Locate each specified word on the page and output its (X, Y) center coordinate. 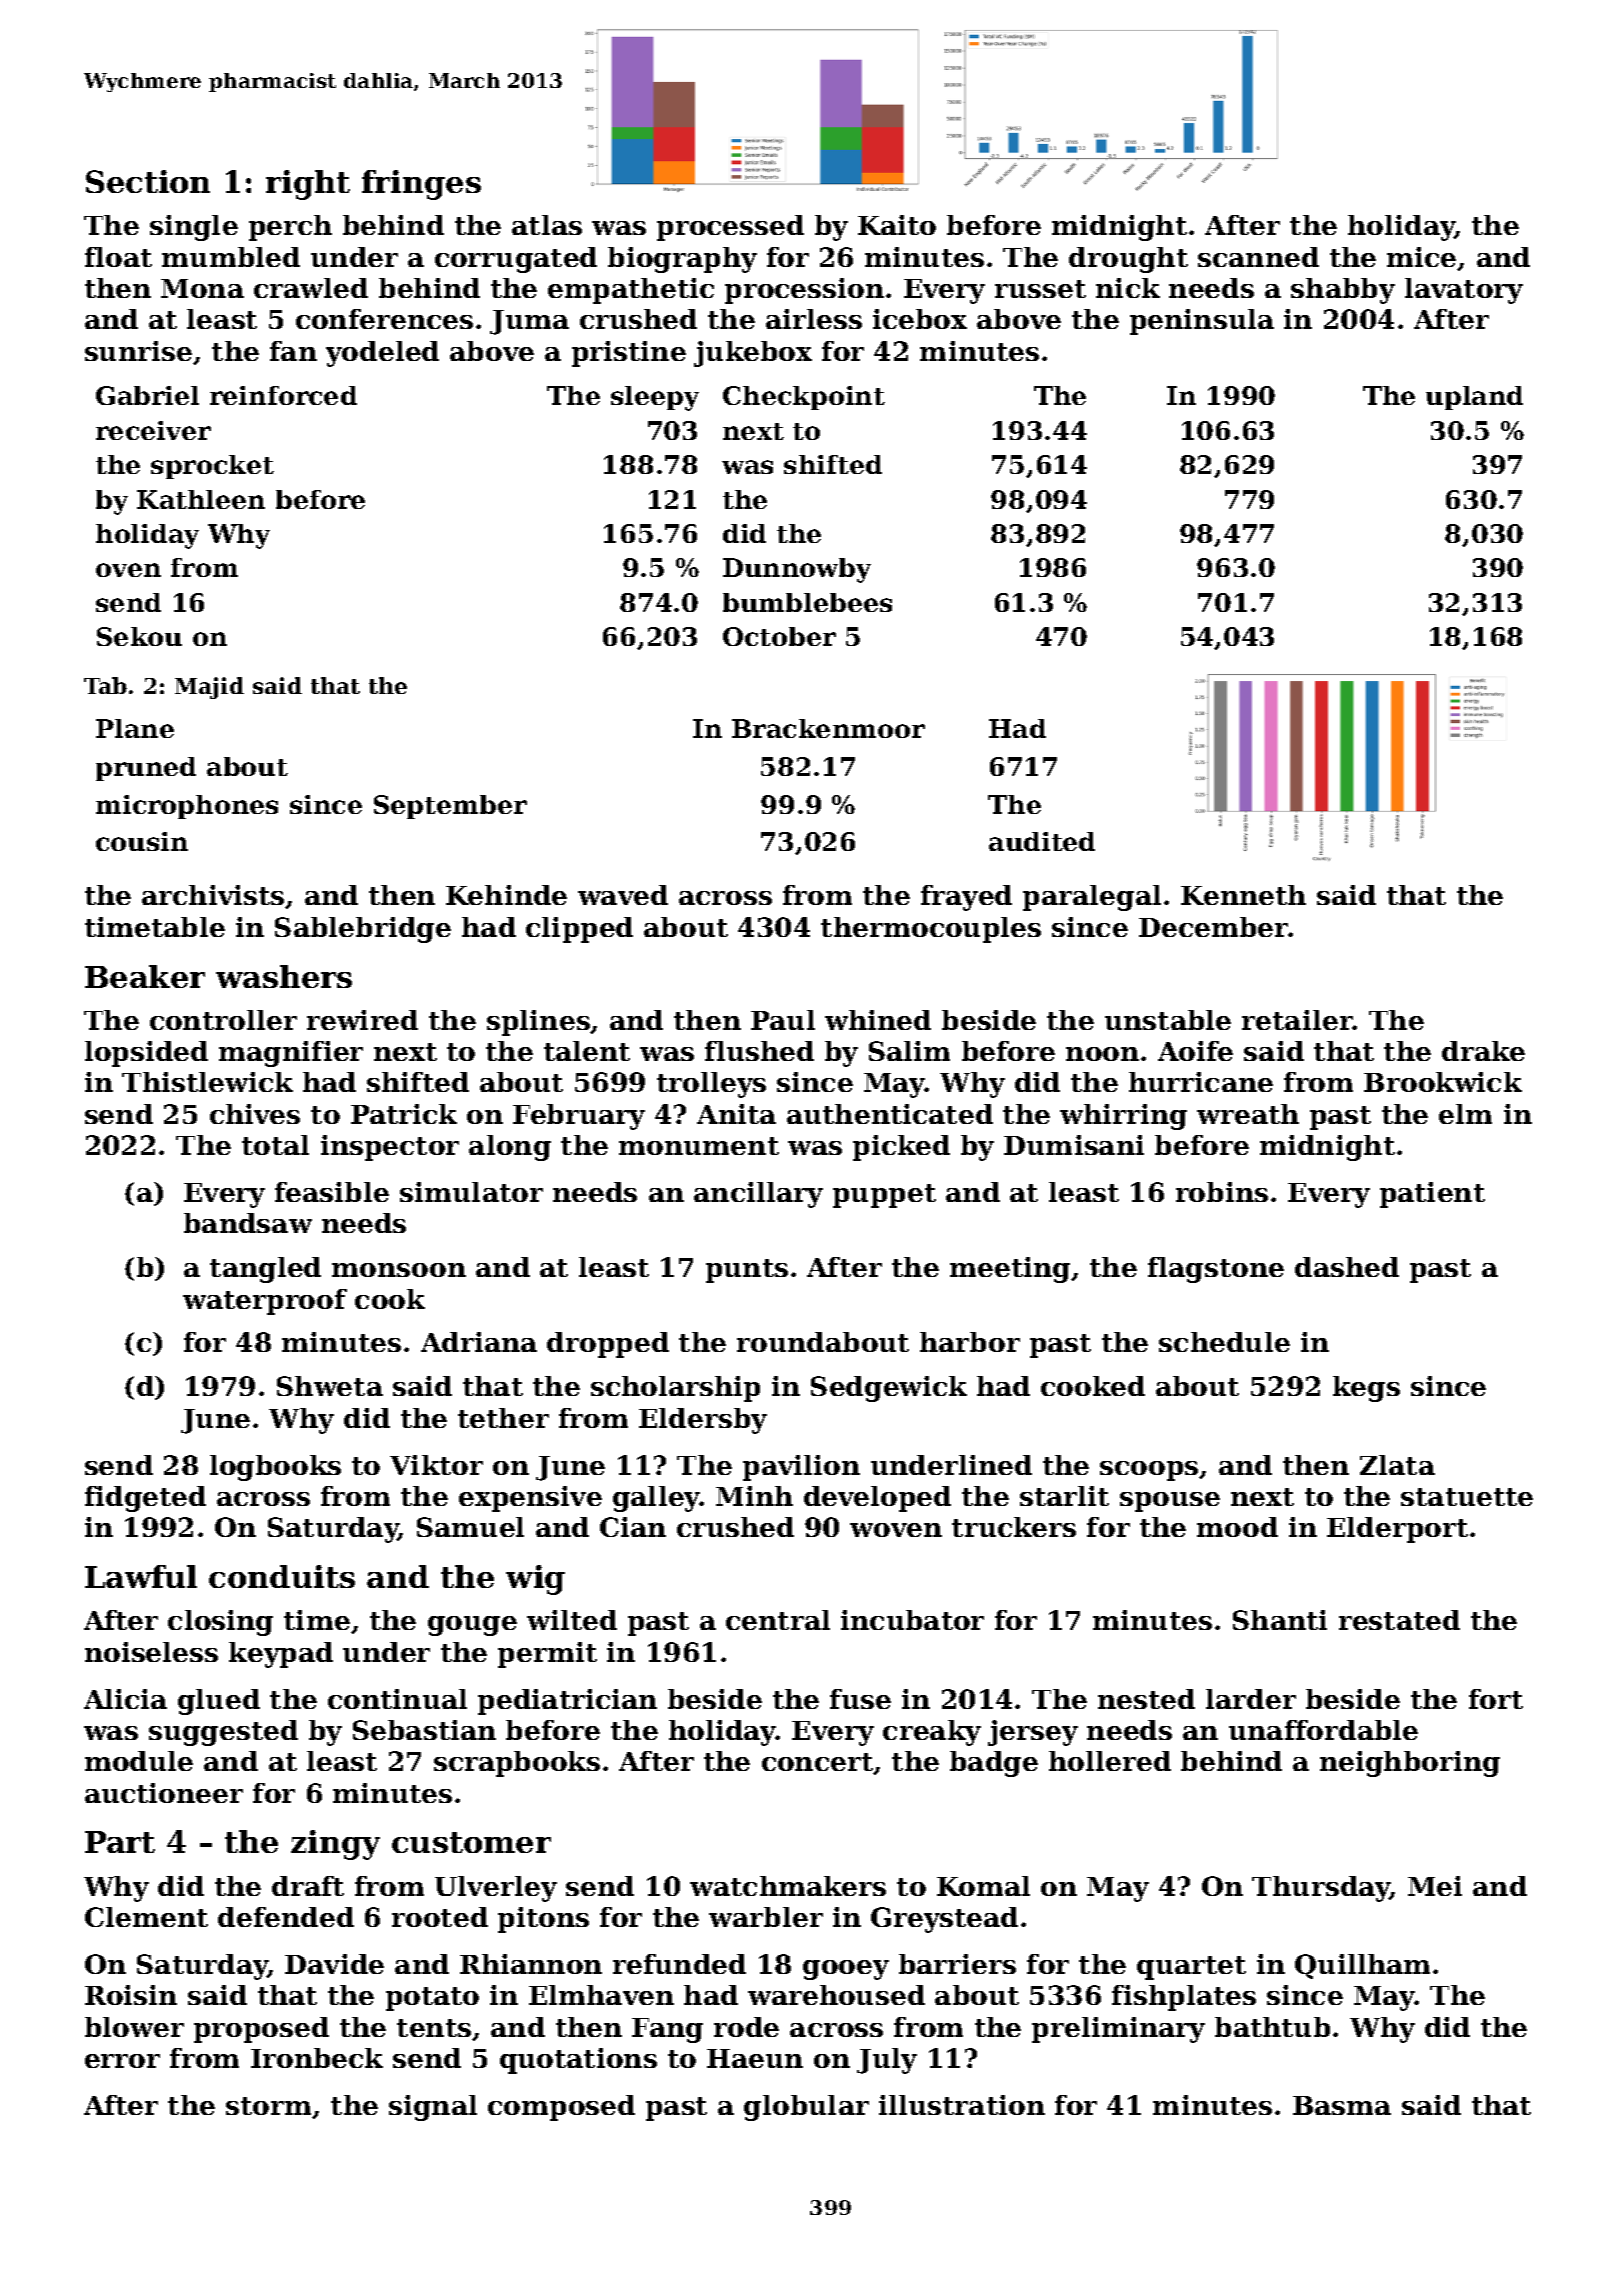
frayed (966, 898)
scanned (1258, 257)
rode (746, 2027)
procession (804, 291)
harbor (970, 1342)
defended (286, 1917)
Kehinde (506, 895)
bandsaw (248, 1223)
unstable (1168, 1020)
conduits (282, 1576)
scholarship (675, 1389)
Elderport (1397, 1530)
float (118, 257)
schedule (1224, 1342)
